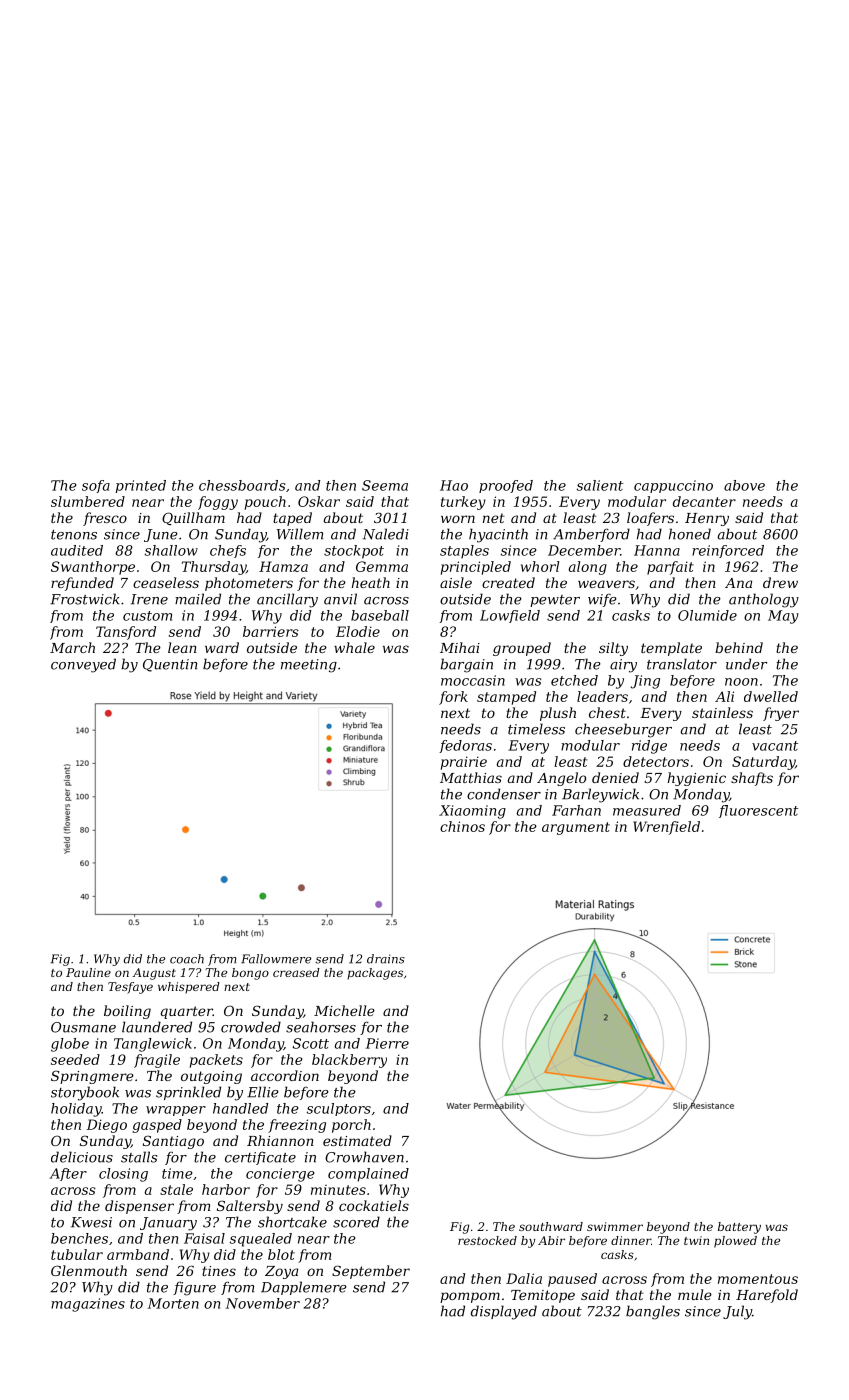 This page has height=1400, width=849. Describe the element at coordinates (456, 582) in the page. I see `aisle` at that location.
